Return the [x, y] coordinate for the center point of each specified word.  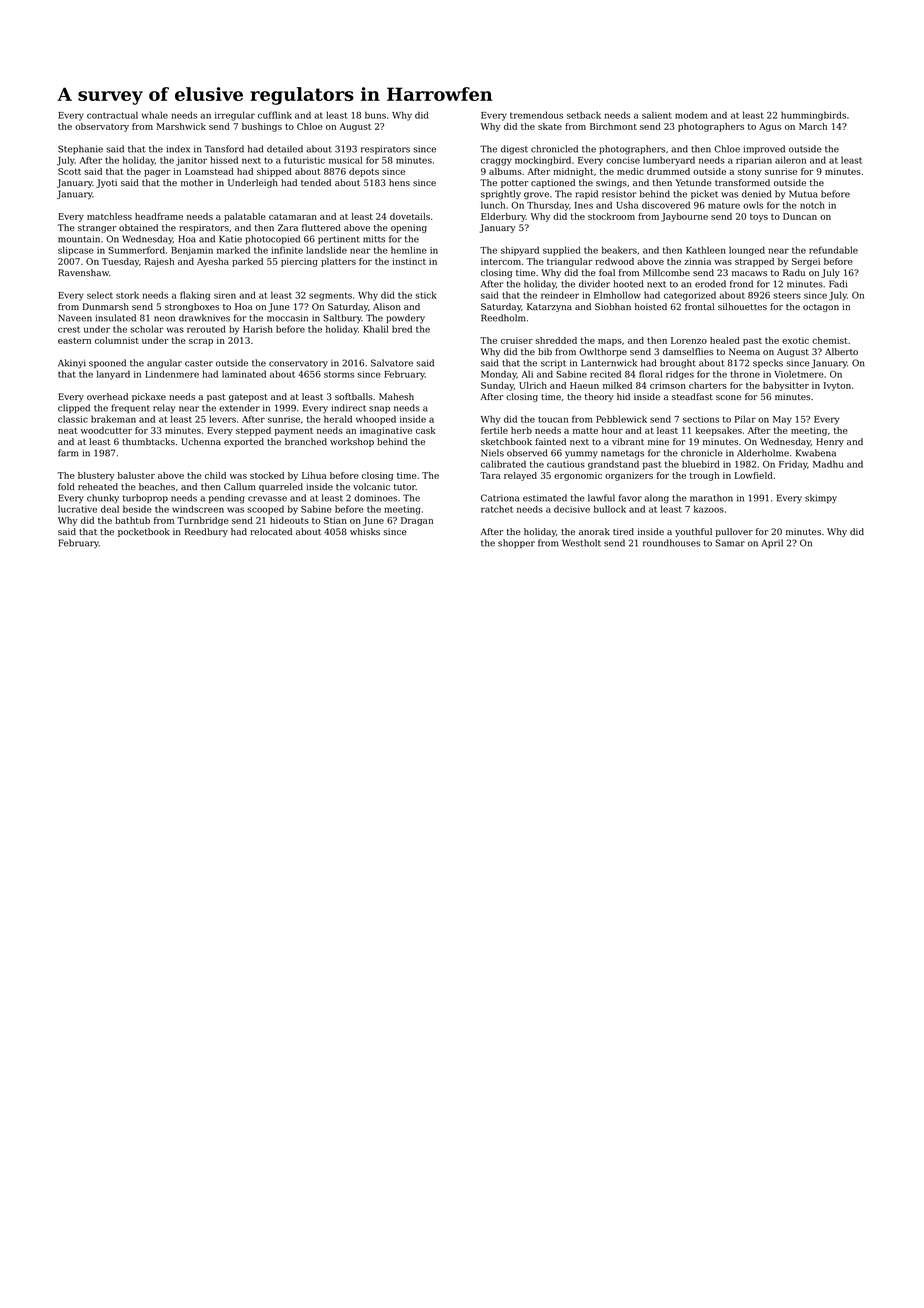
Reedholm [503, 318]
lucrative [77, 509]
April [772, 543]
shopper [516, 543]
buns [375, 115]
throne [745, 374]
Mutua [803, 194]
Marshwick [181, 126]
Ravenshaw [83, 272]
